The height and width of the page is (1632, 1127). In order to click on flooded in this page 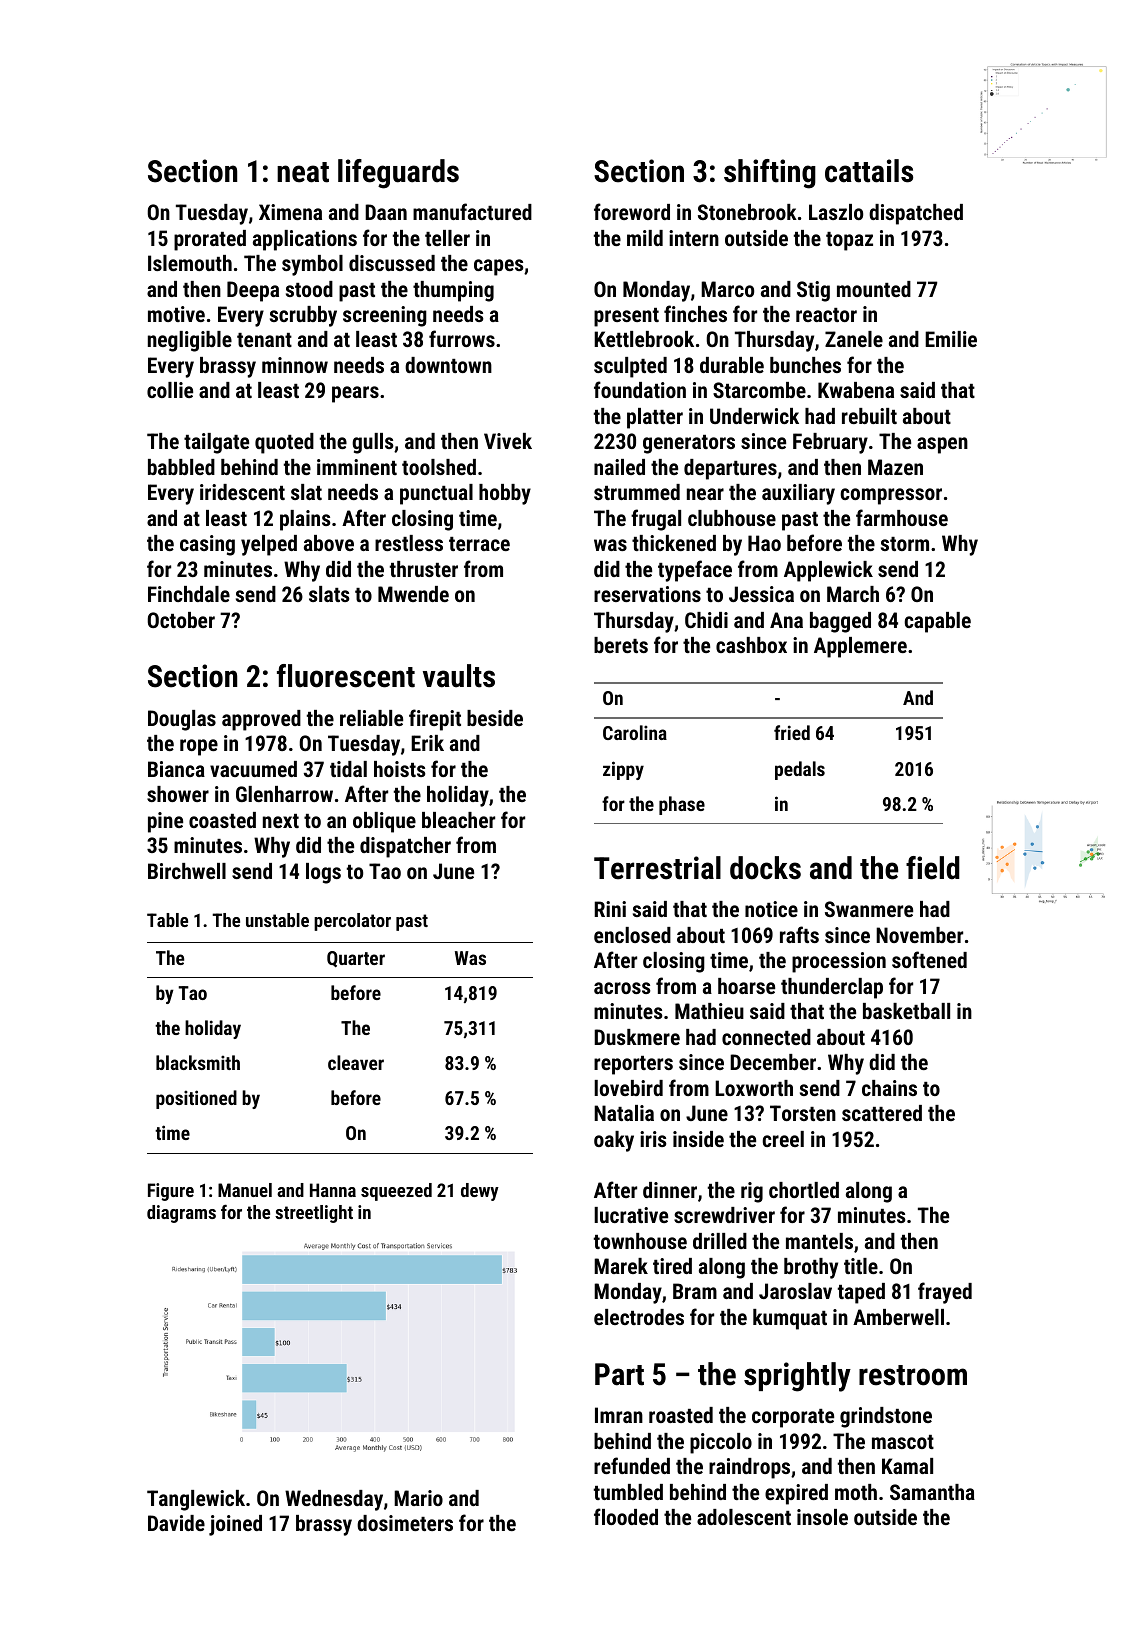, I will do `click(626, 1516)`.
